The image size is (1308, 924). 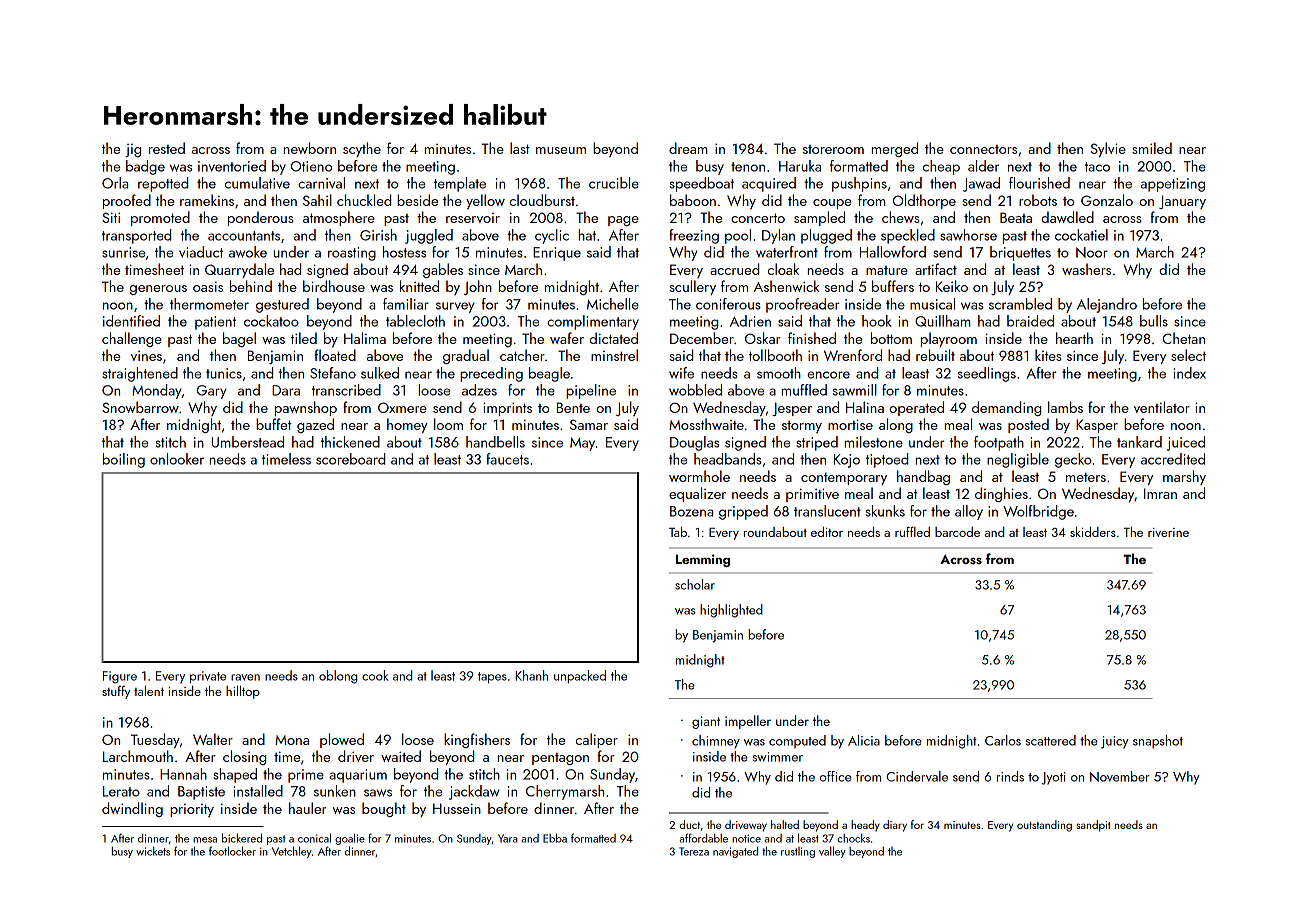 I want to click on onlooker, so click(x=177, y=459).
